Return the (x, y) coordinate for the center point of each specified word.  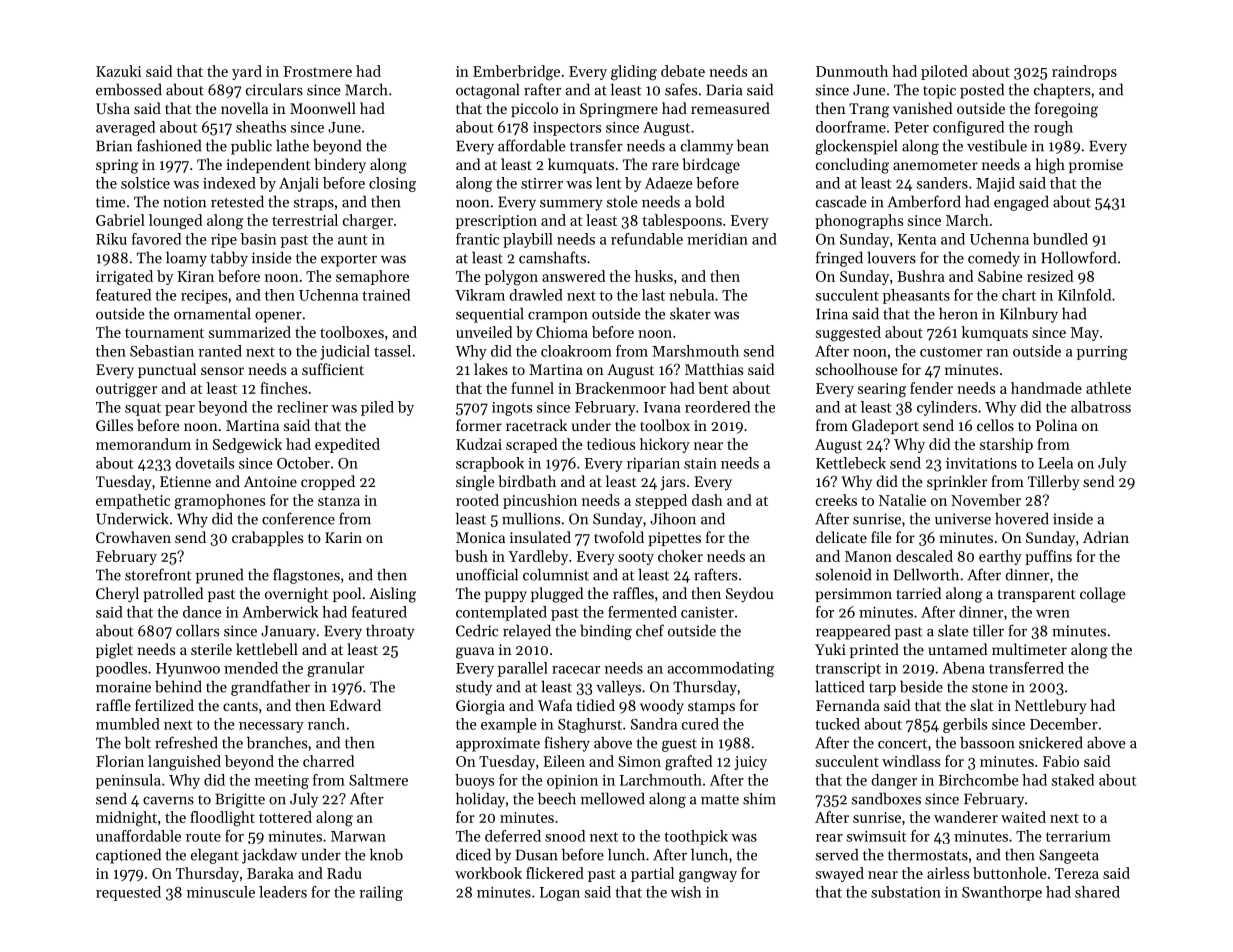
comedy (994, 259)
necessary (271, 727)
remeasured (730, 108)
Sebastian (162, 351)
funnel (532, 388)
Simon (639, 761)
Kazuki (118, 71)
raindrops (1084, 72)
